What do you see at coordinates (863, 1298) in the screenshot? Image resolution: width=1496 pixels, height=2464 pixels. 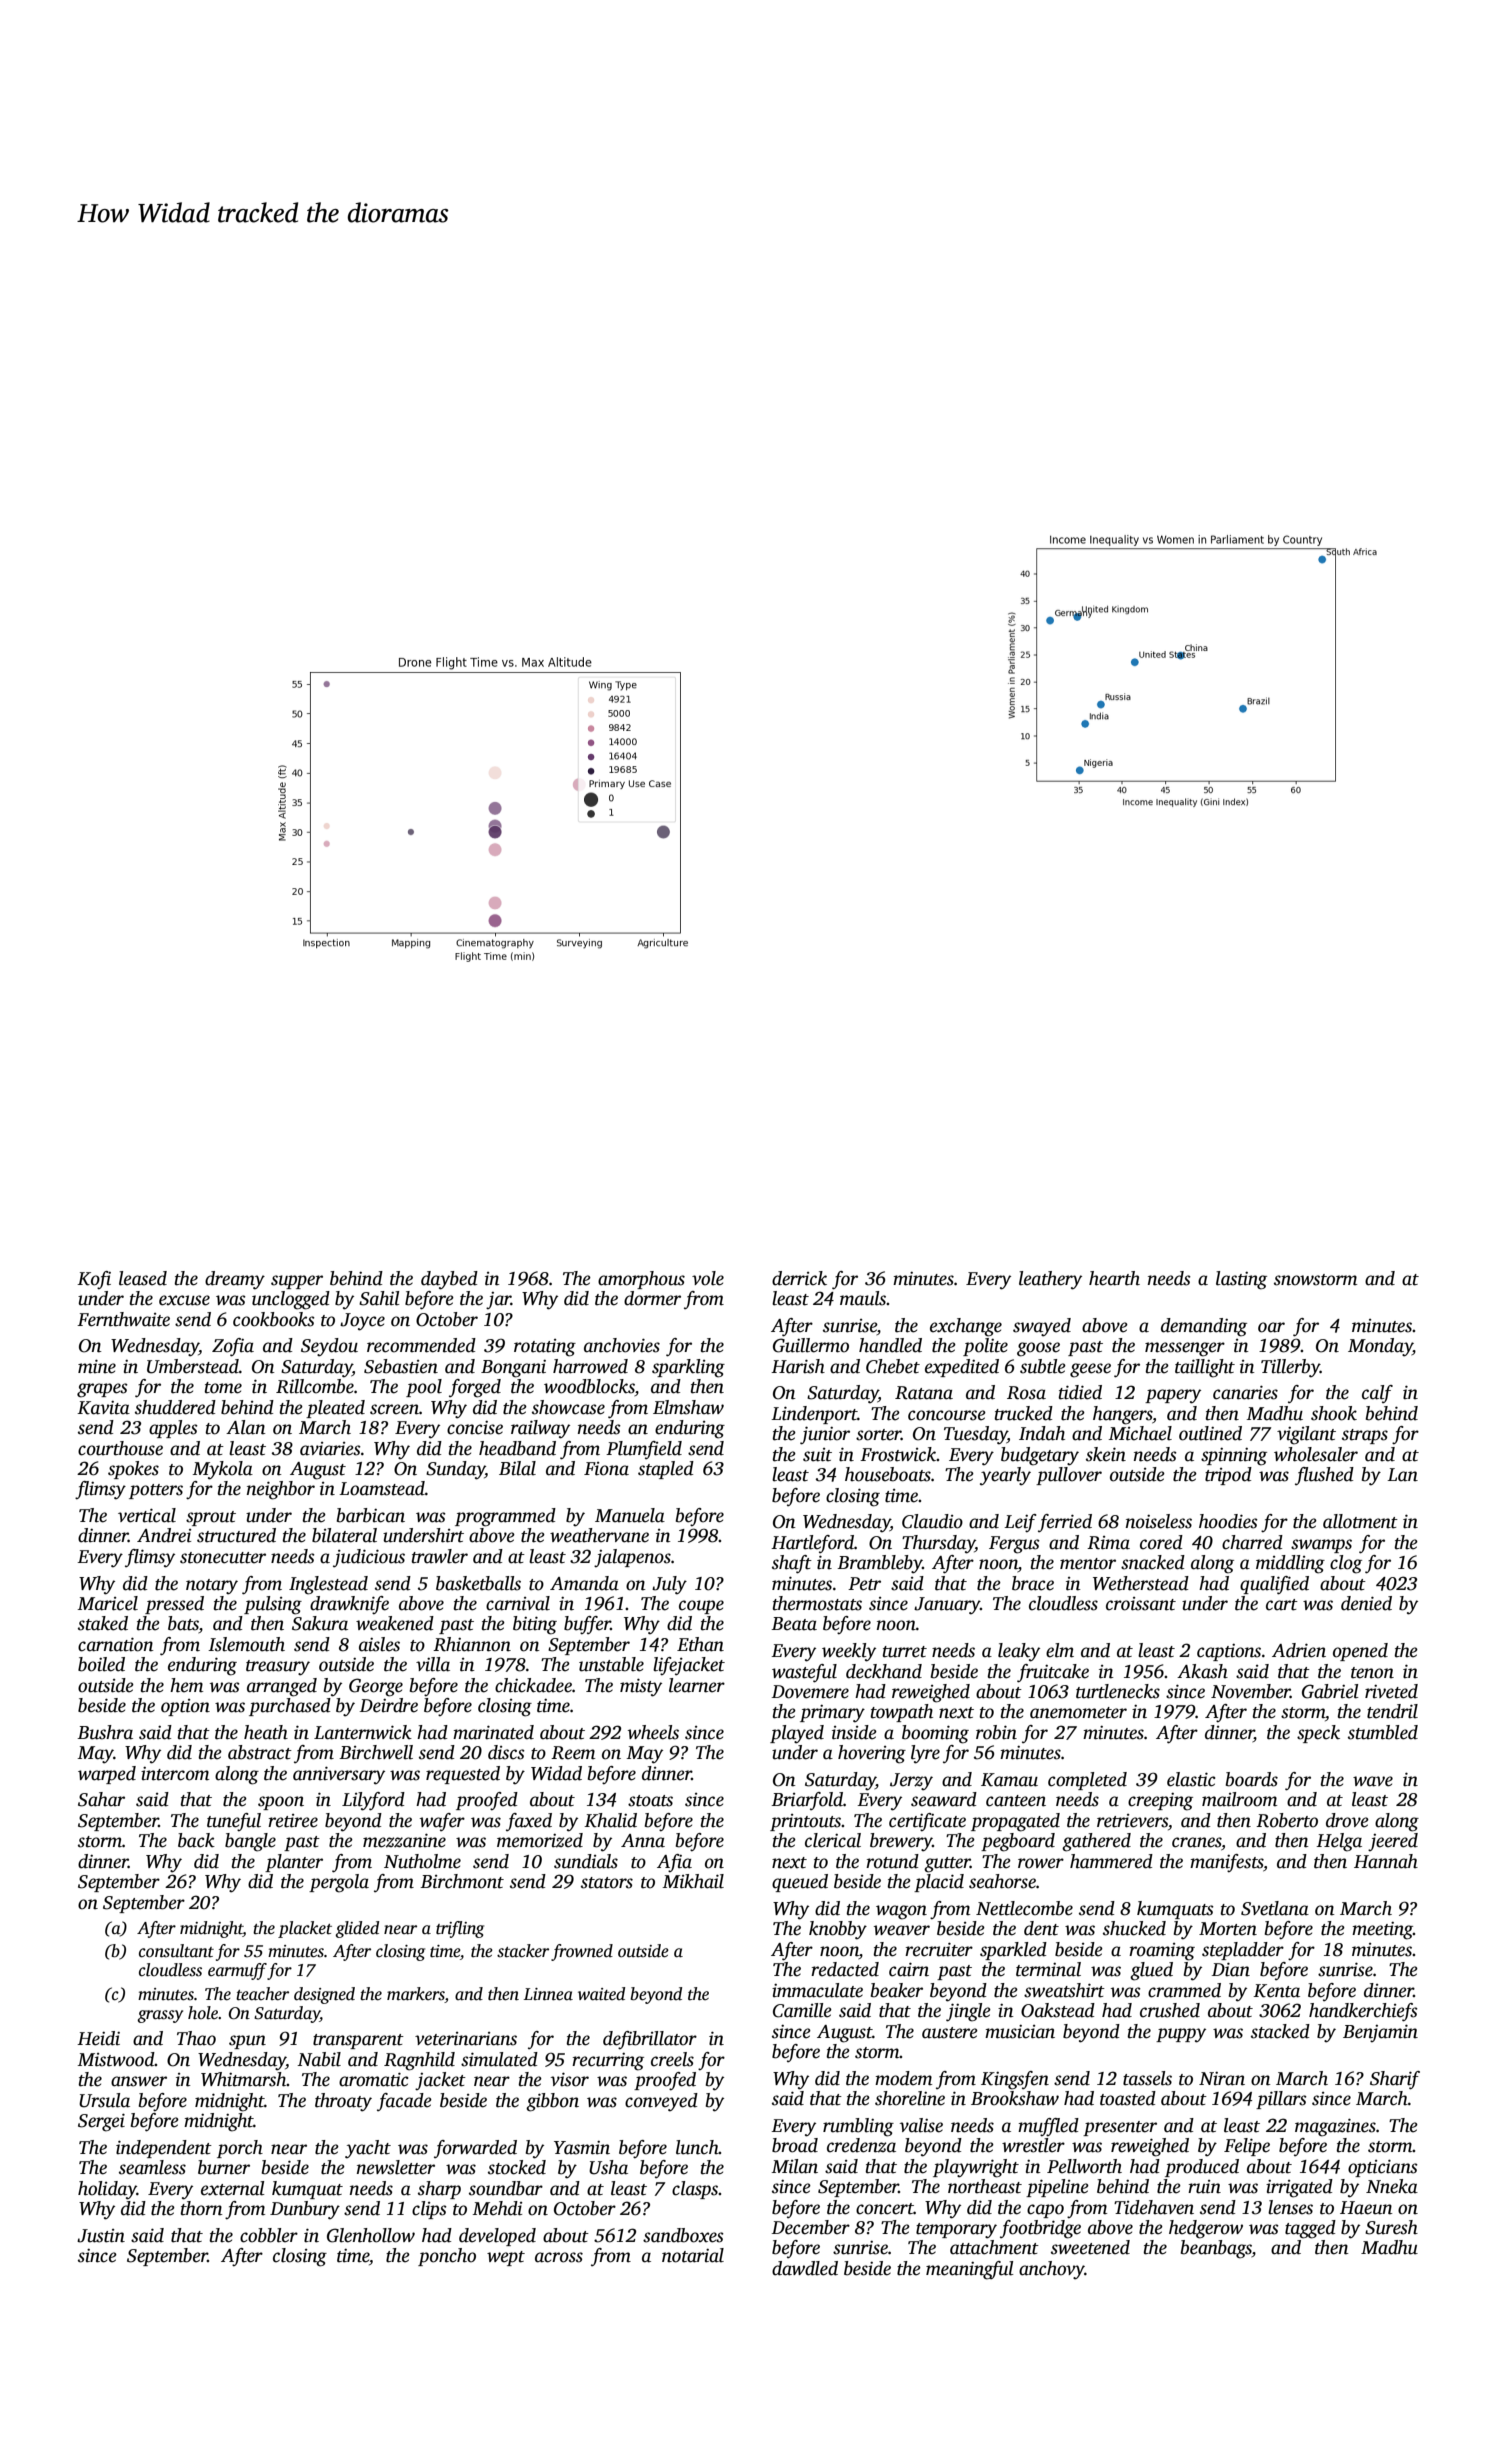 I see `mauls` at bounding box center [863, 1298].
